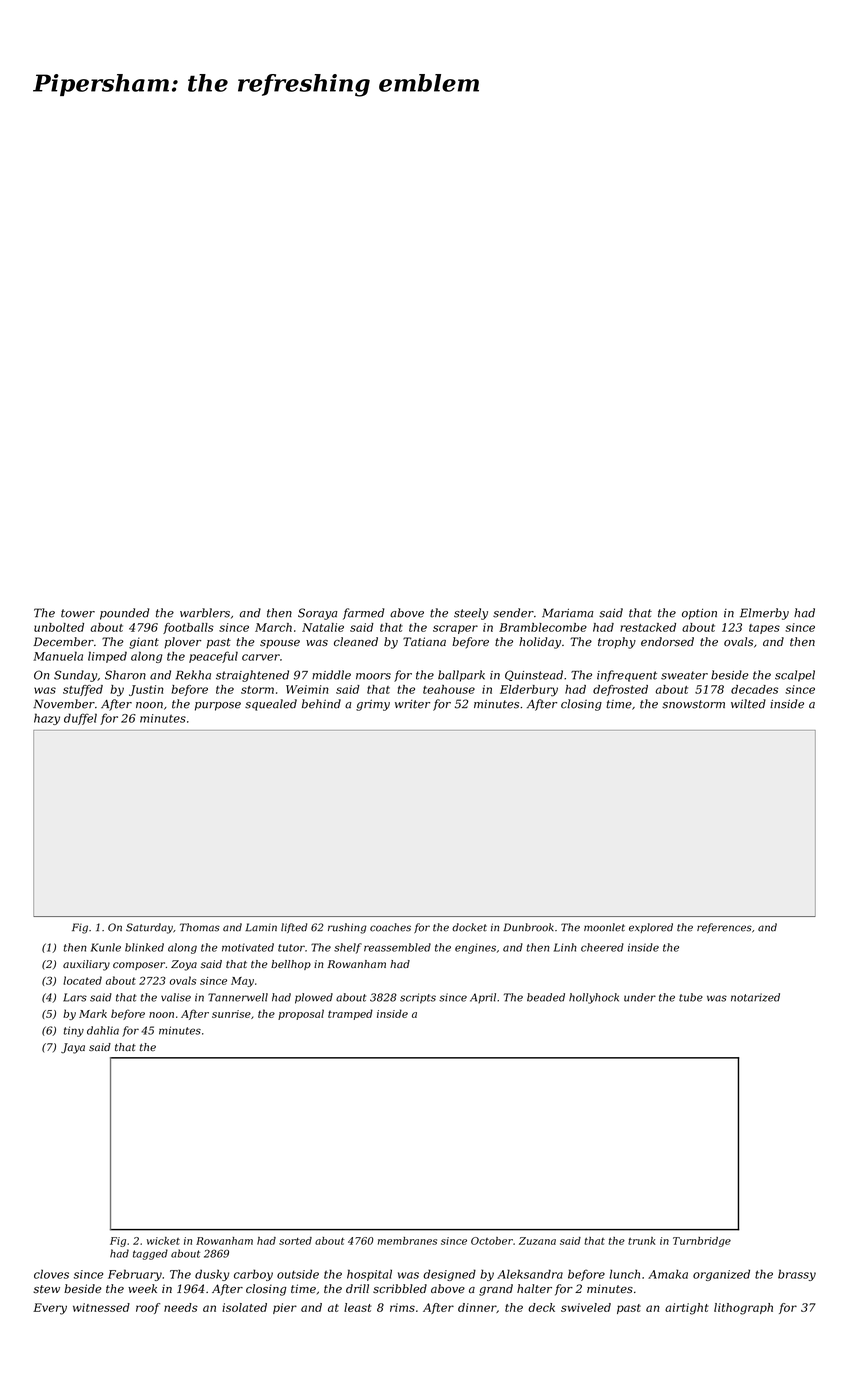  I want to click on Elmerby, so click(764, 614).
